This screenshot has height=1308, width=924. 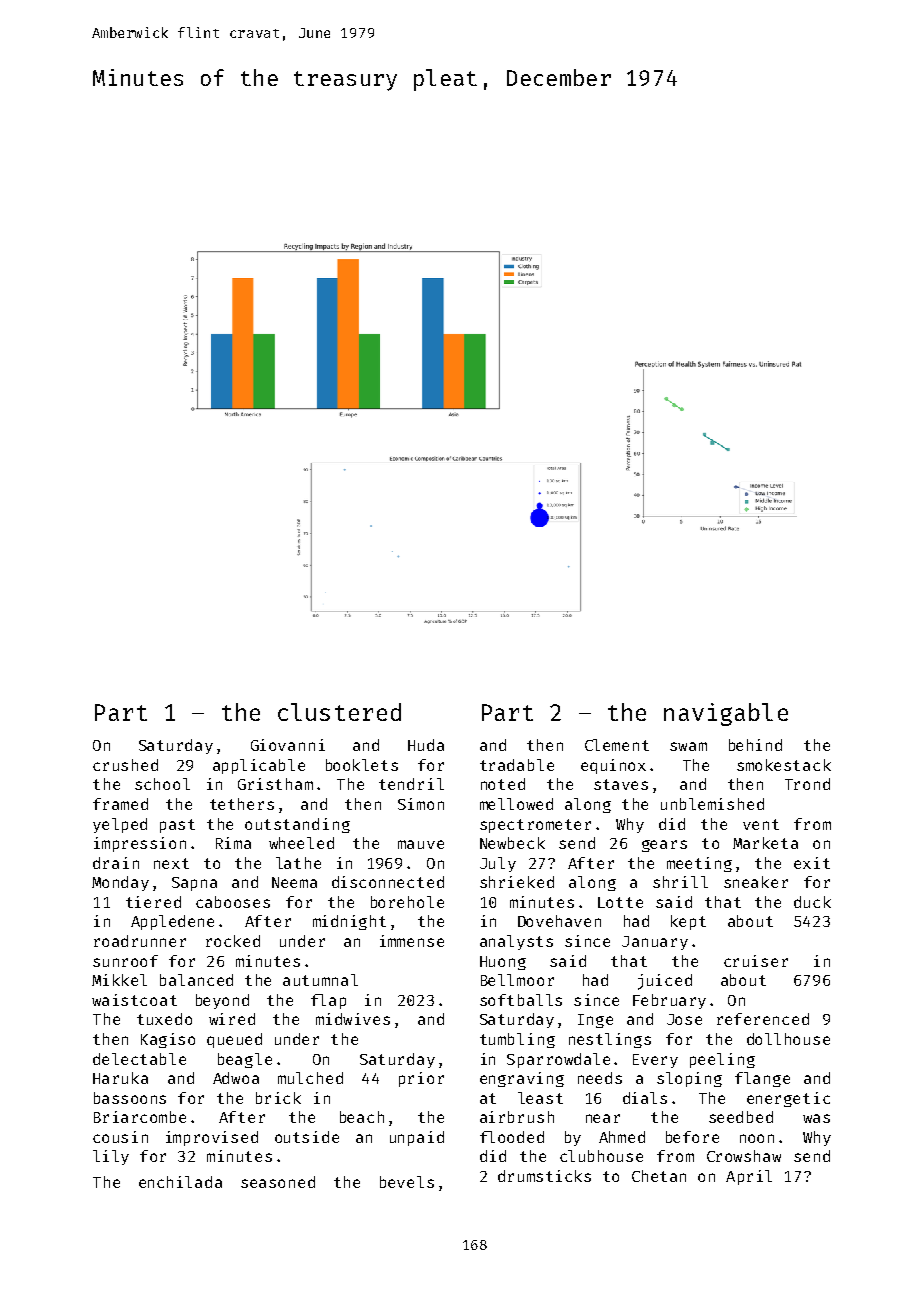 I want to click on enchilada, so click(x=180, y=1182).
